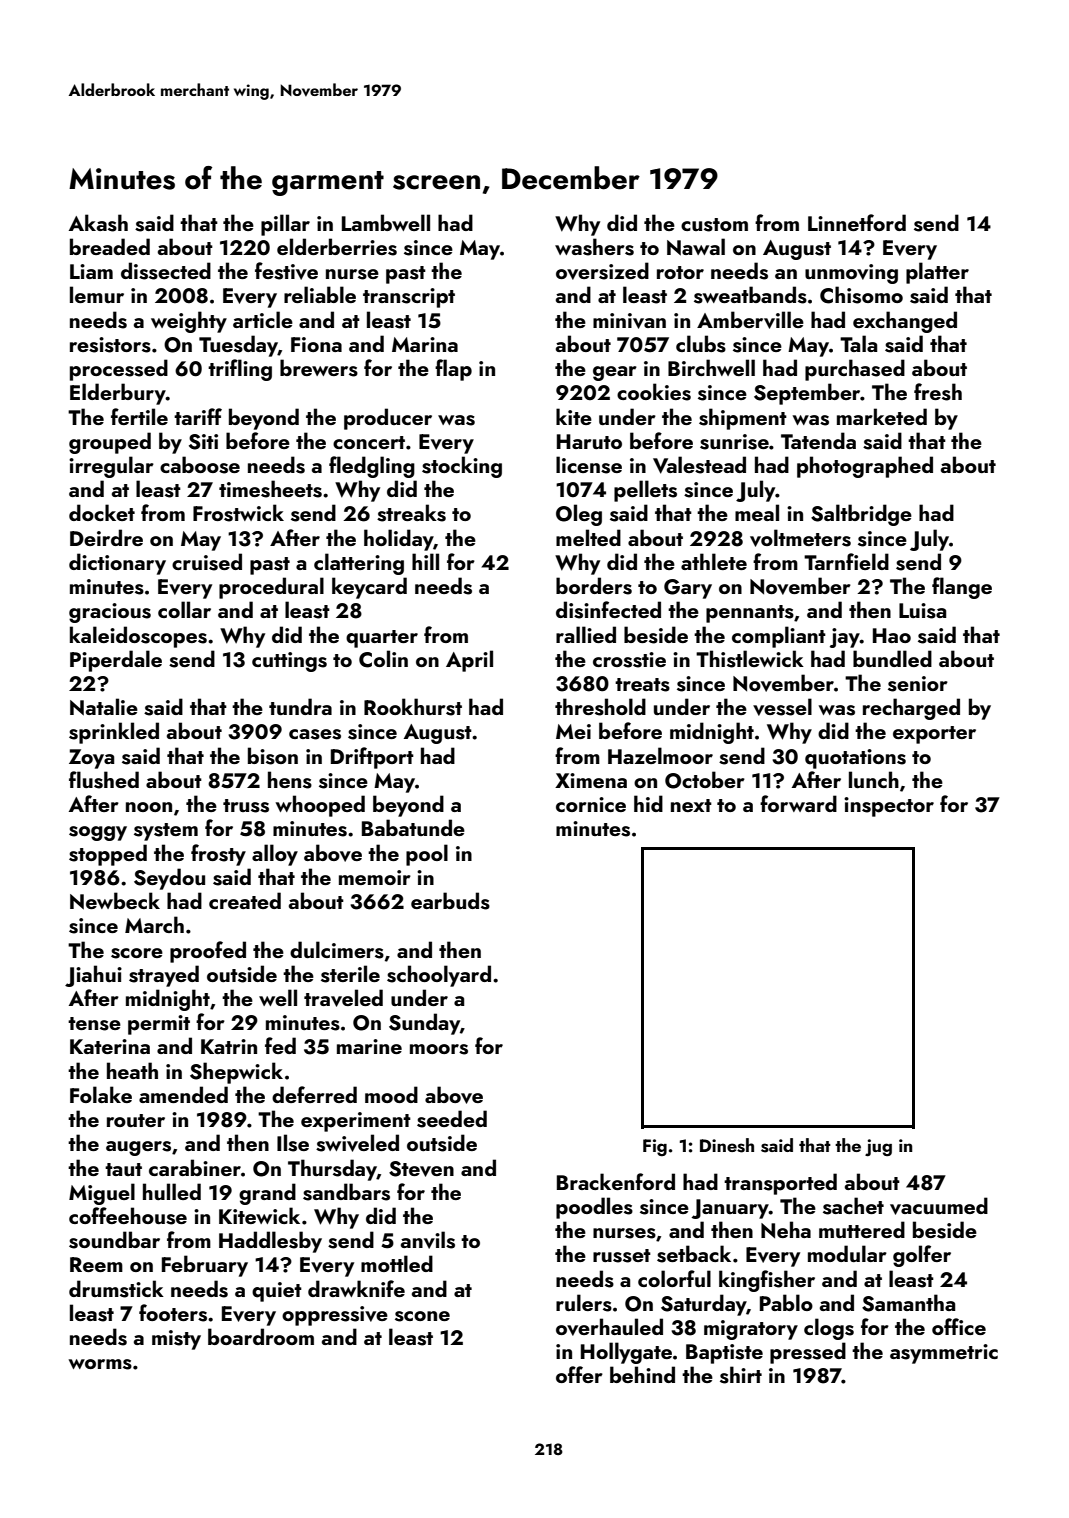 Image resolution: width=1069 pixels, height=1518 pixels. What do you see at coordinates (102, 1194) in the page?
I see `Miguel` at bounding box center [102, 1194].
